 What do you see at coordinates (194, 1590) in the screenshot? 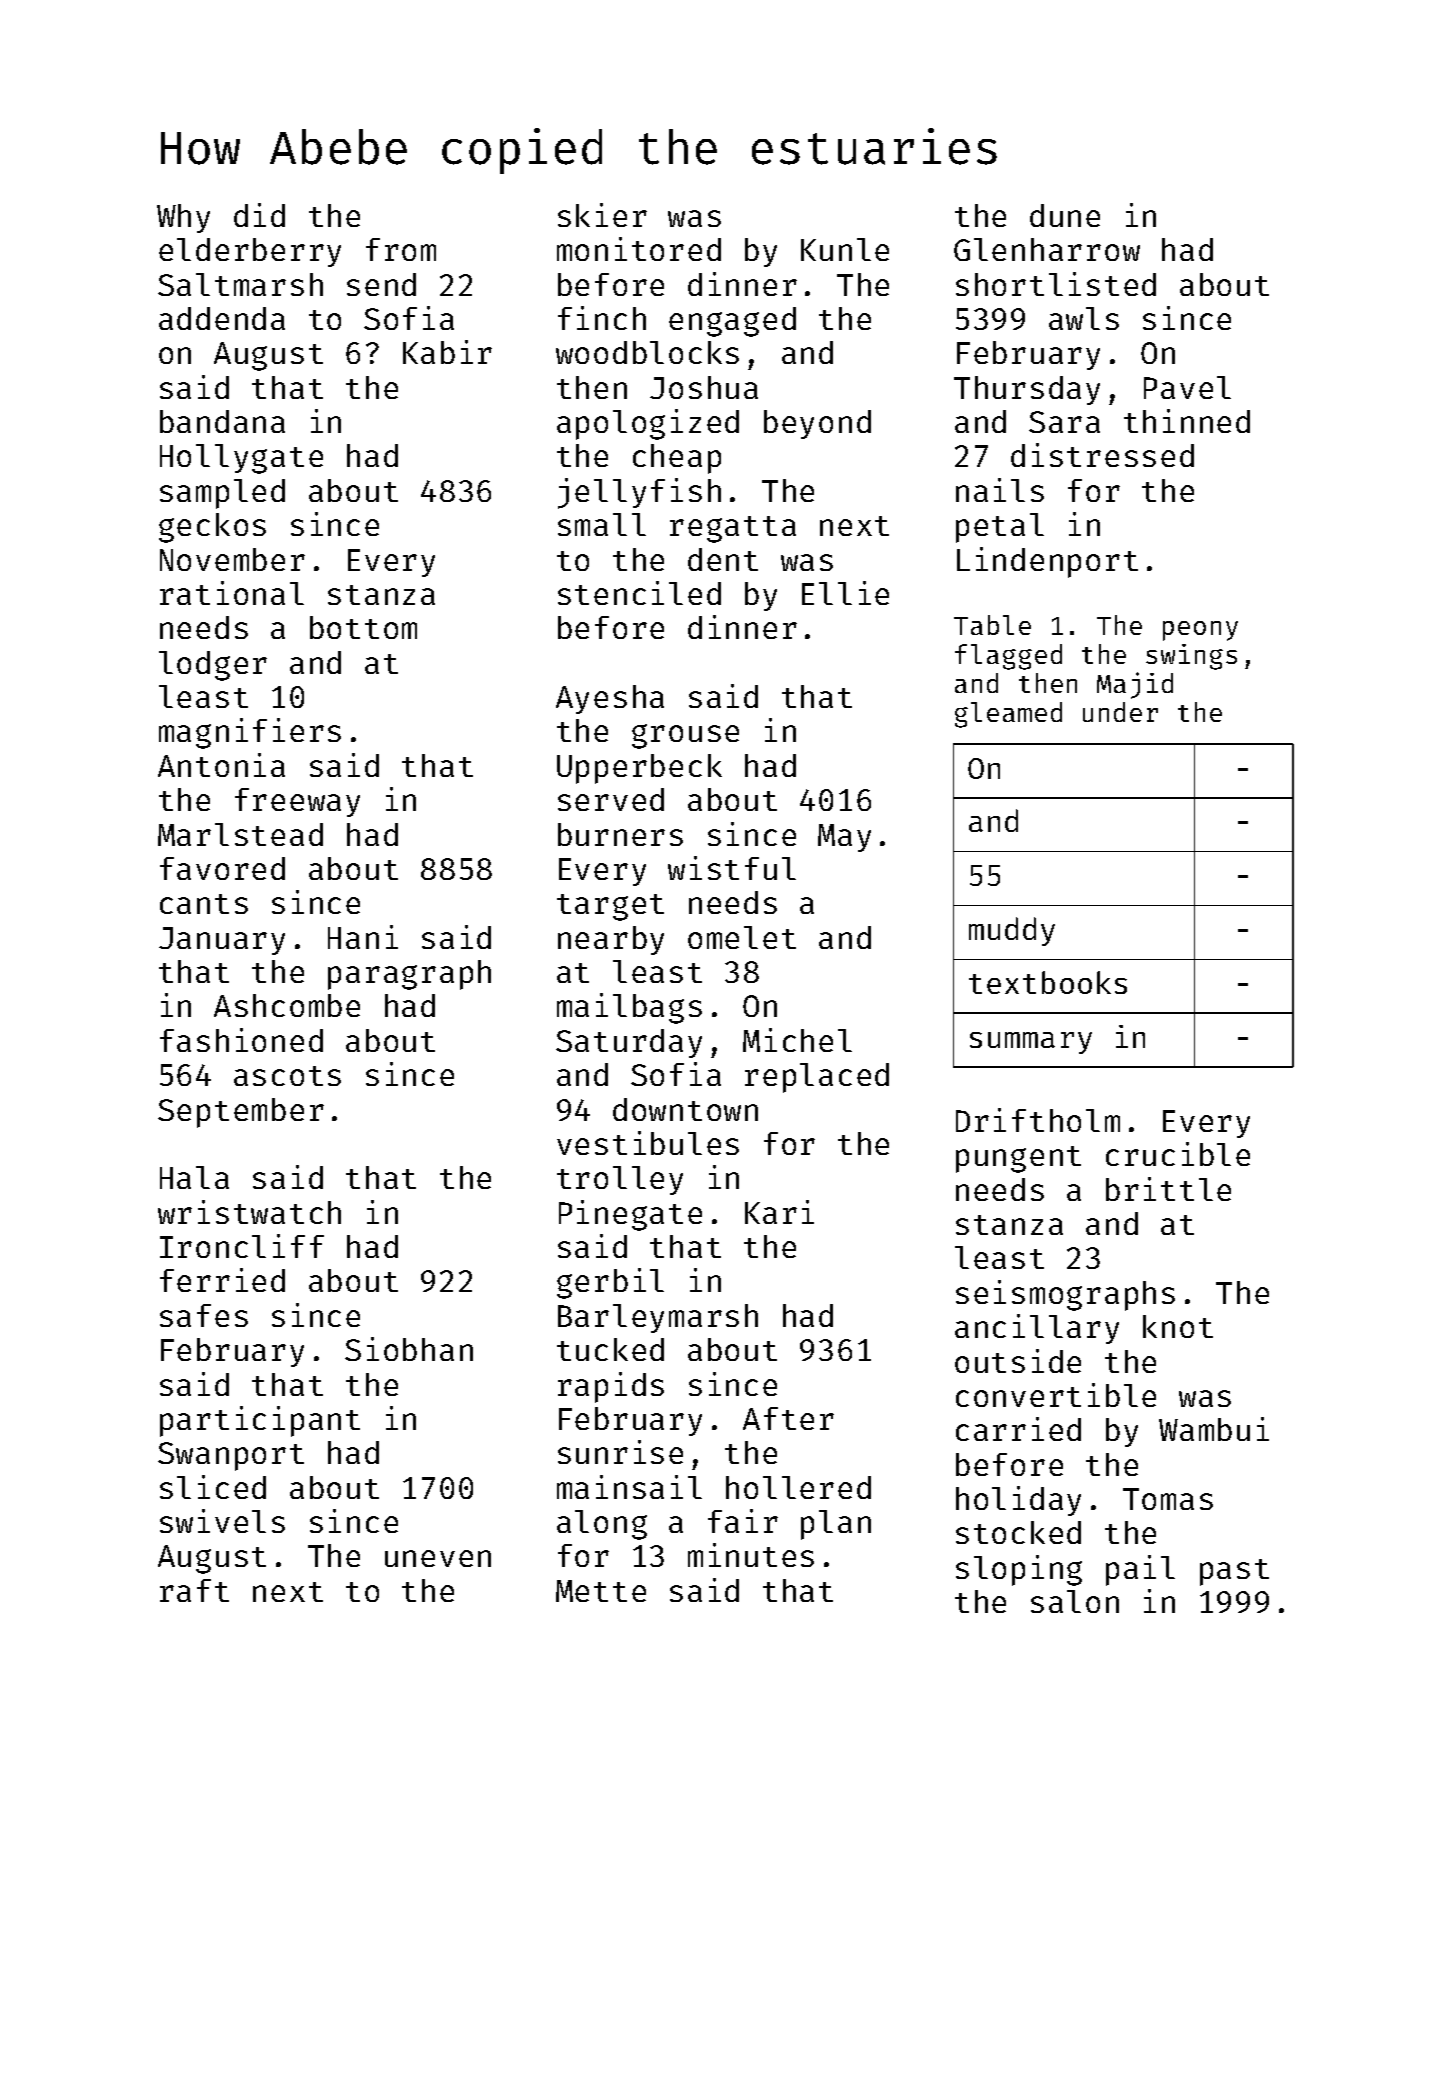
I see `raft` at bounding box center [194, 1590].
